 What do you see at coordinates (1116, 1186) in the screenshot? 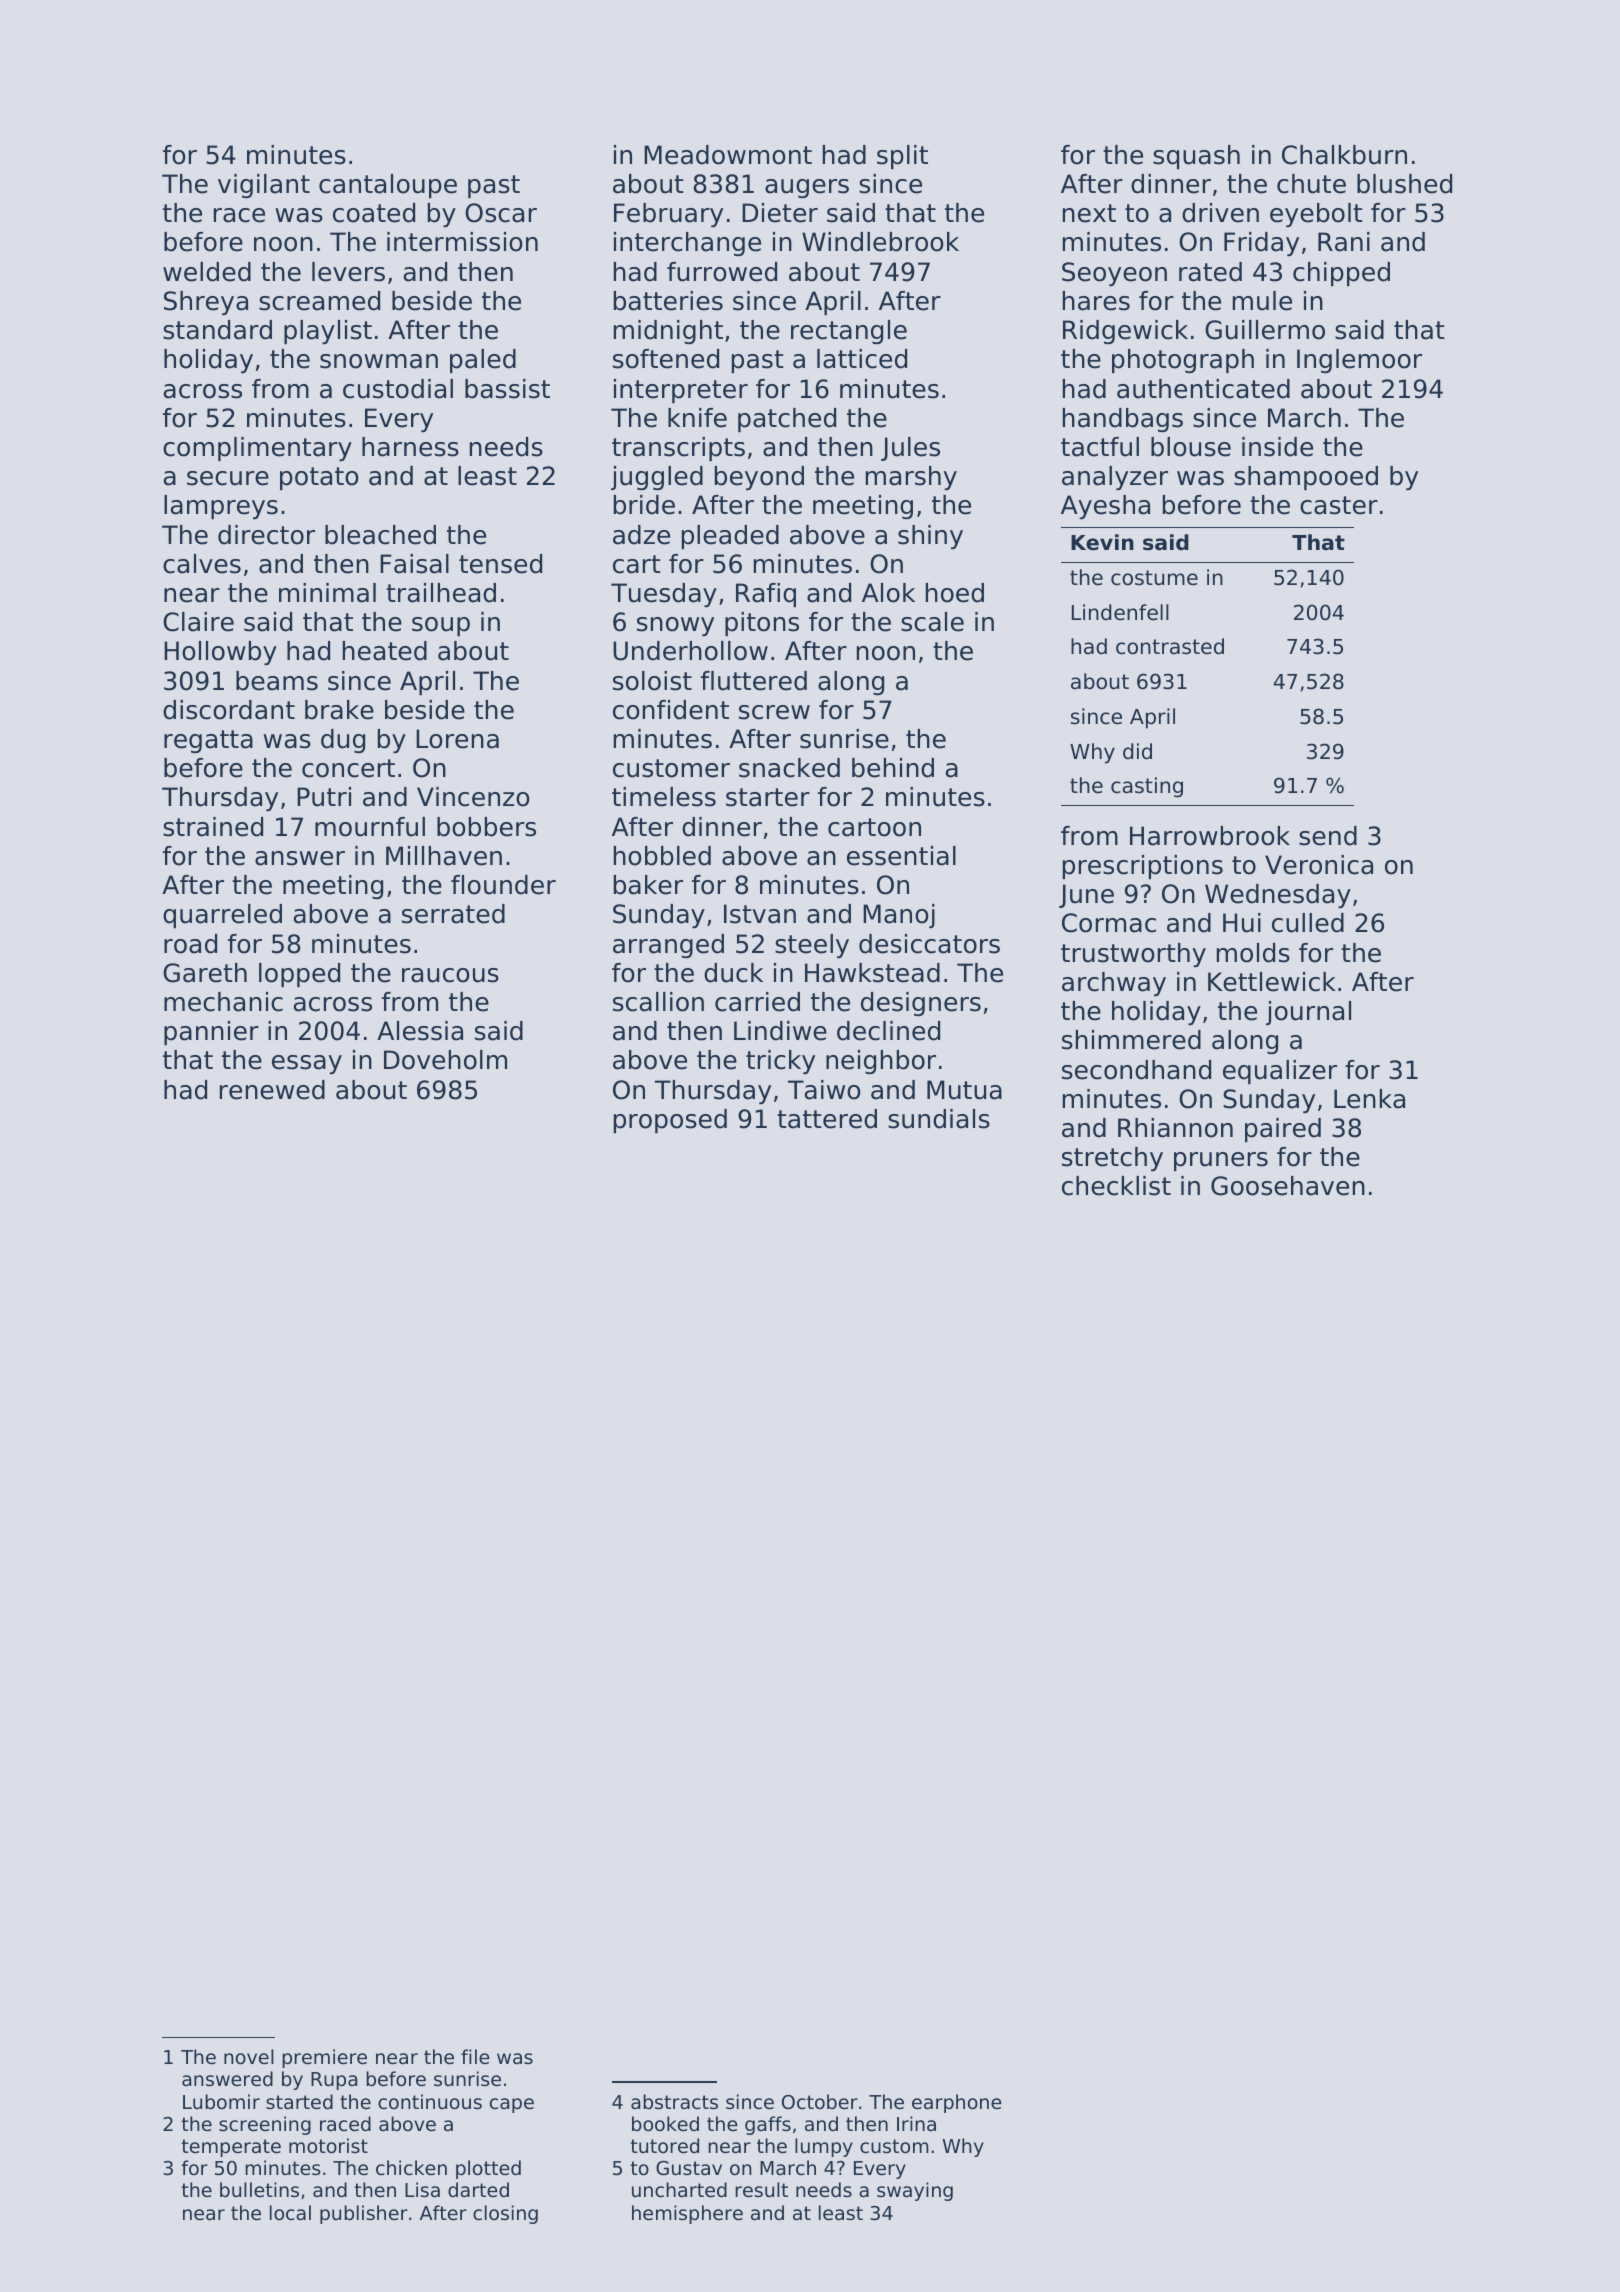
I see `checklist` at bounding box center [1116, 1186].
